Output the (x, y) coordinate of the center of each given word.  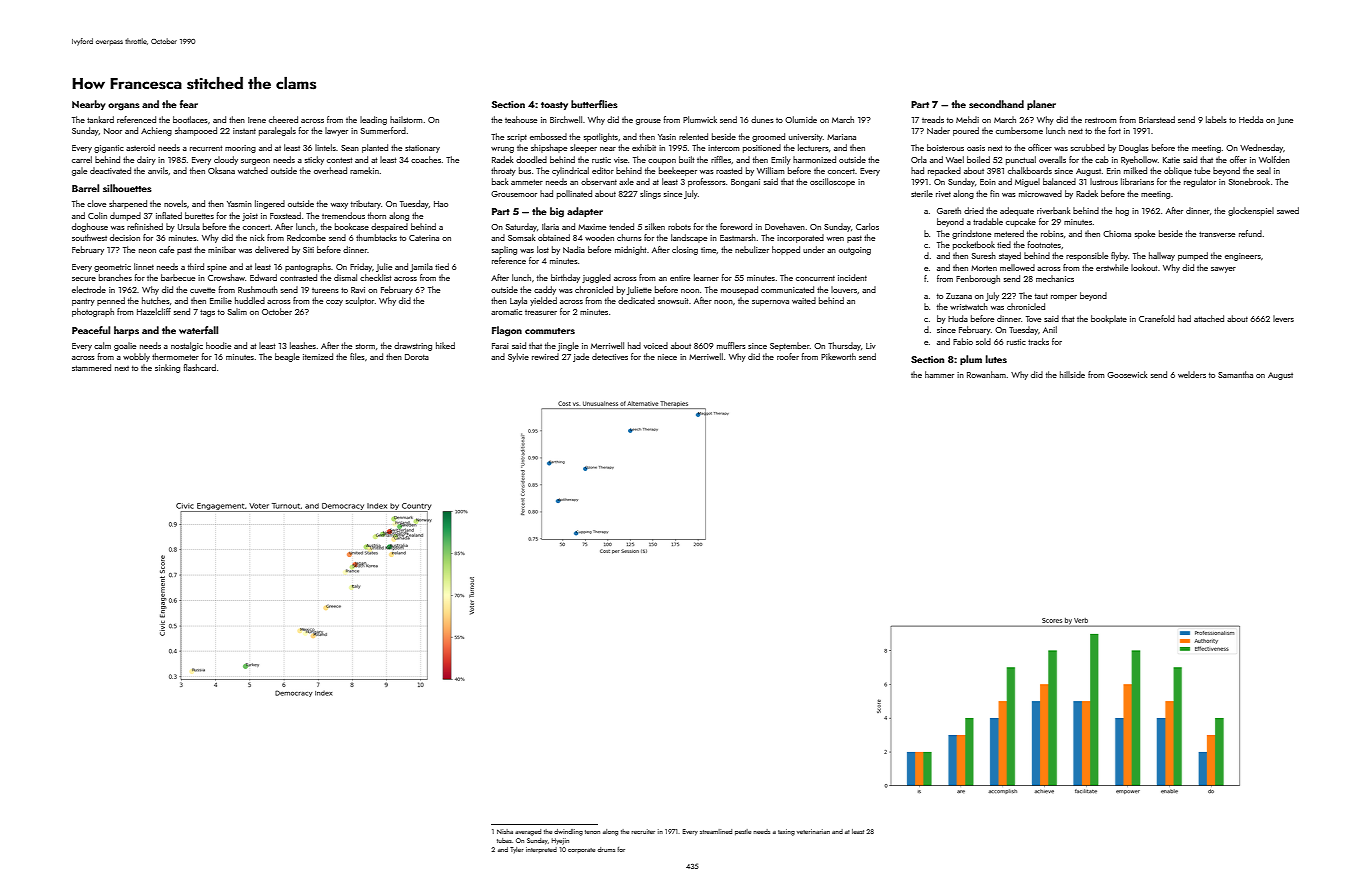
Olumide (801, 119)
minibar (222, 249)
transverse (1217, 234)
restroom (1100, 120)
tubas (504, 840)
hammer (939, 374)
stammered (91, 367)
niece (667, 357)
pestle (743, 832)
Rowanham (986, 374)
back (500, 181)
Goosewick (1127, 374)
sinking (167, 368)
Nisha (505, 831)
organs (124, 107)
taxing (786, 832)
